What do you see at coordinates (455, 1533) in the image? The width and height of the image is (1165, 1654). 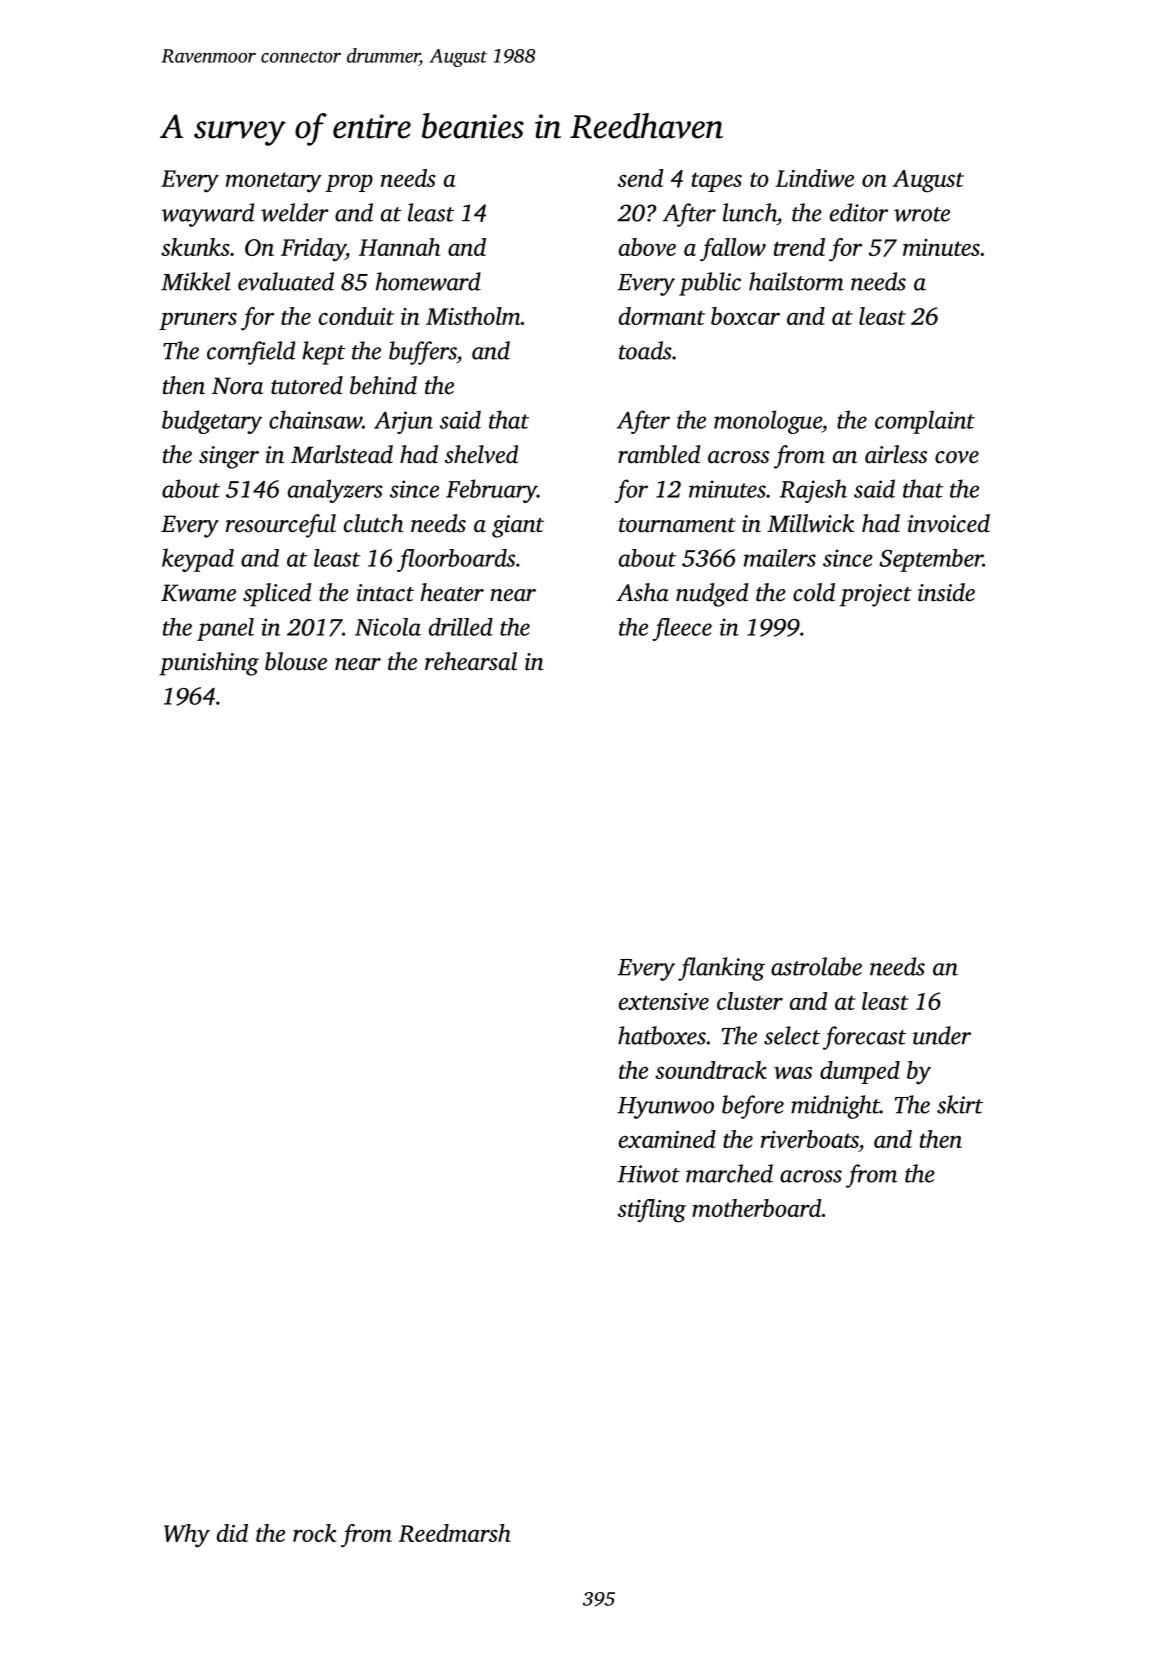 I see `Reedmarsh` at bounding box center [455, 1533].
